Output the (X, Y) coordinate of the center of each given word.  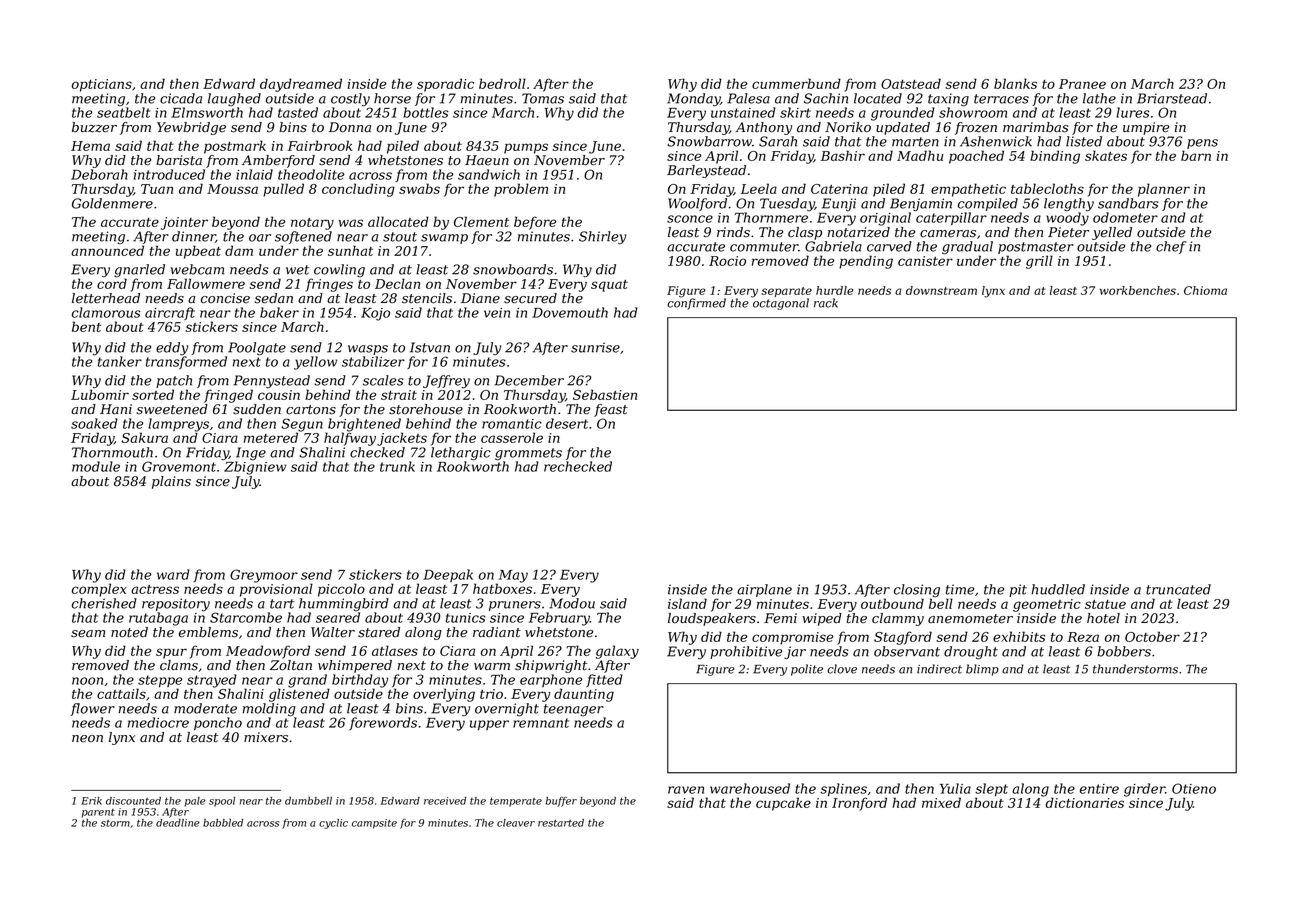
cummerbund (796, 83)
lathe (1099, 98)
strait (399, 395)
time (960, 589)
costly (350, 100)
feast (611, 410)
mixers (266, 737)
